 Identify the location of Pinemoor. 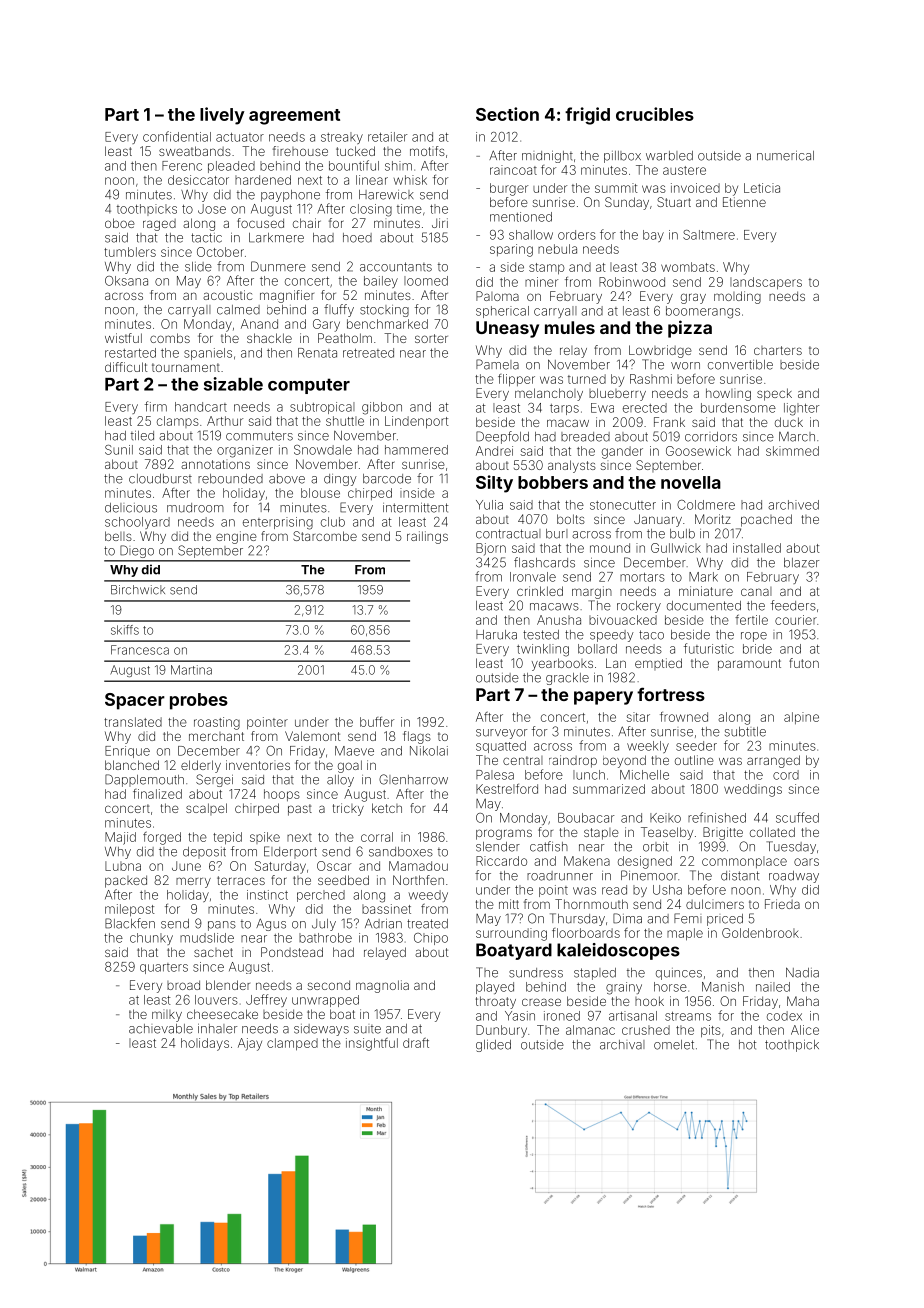
(649, 875).
